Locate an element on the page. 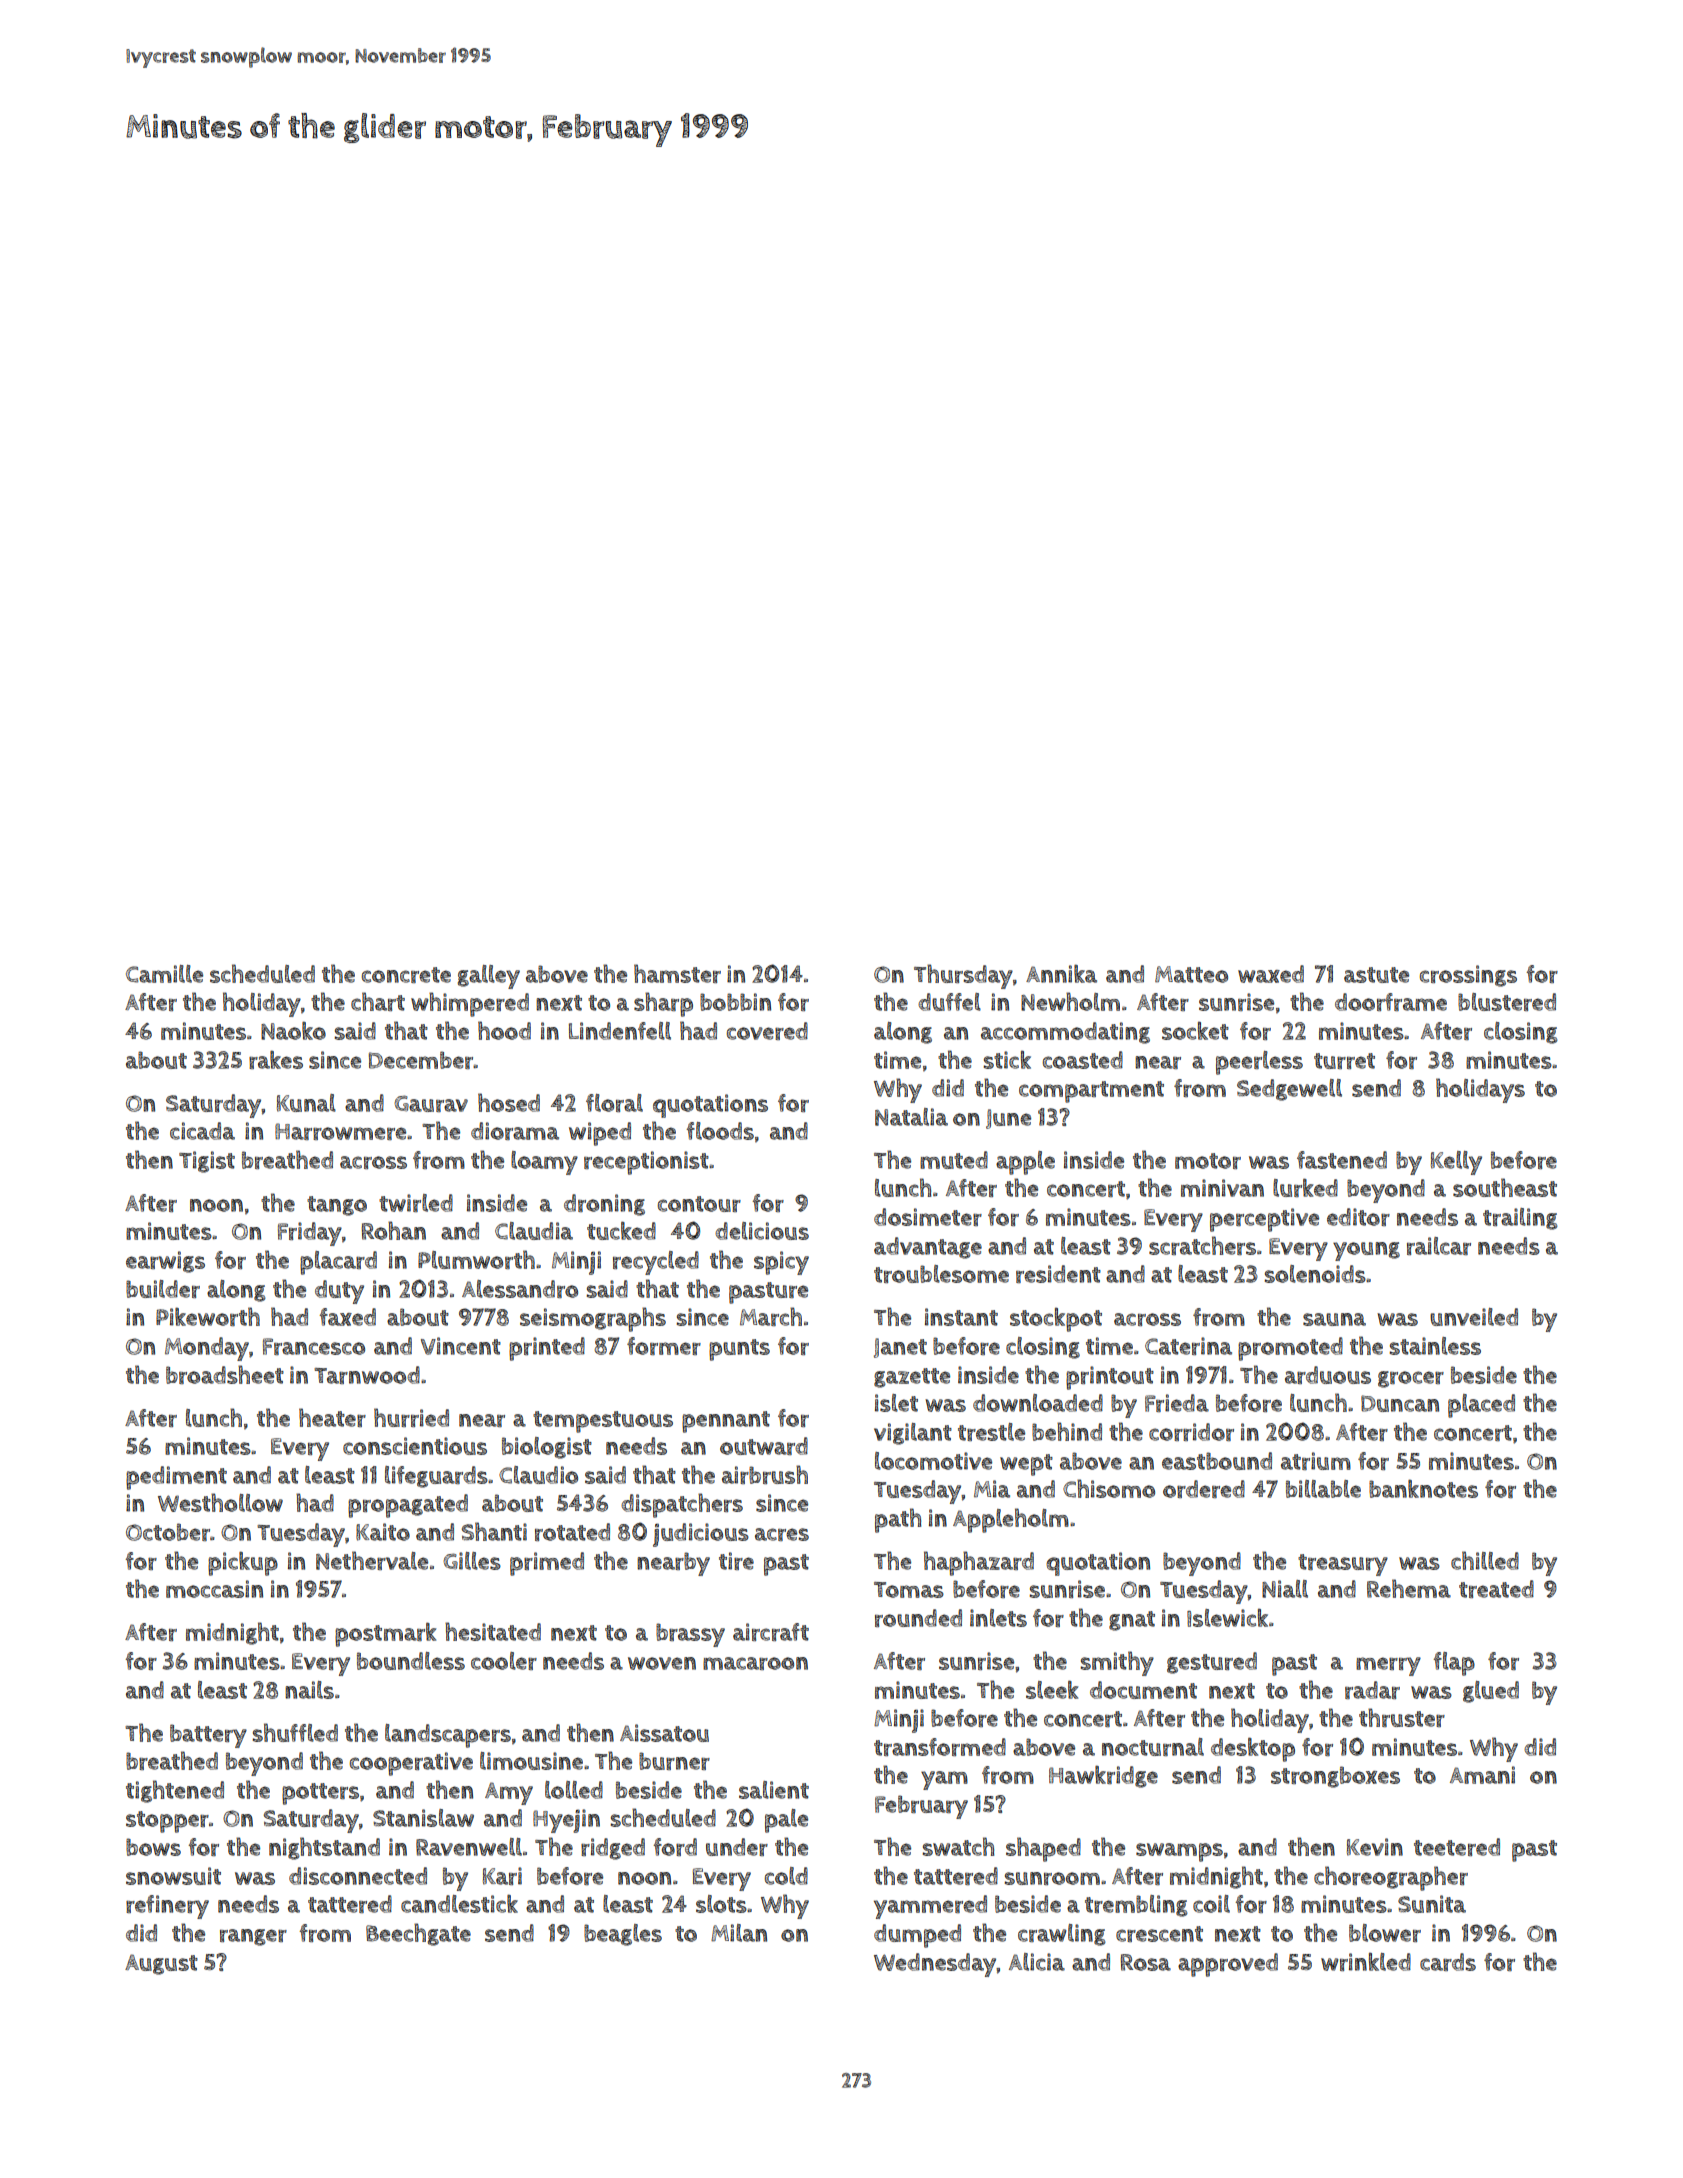 The width and height of the image is (1683, 2178). judicious is located at coordinates (701, 1535).
